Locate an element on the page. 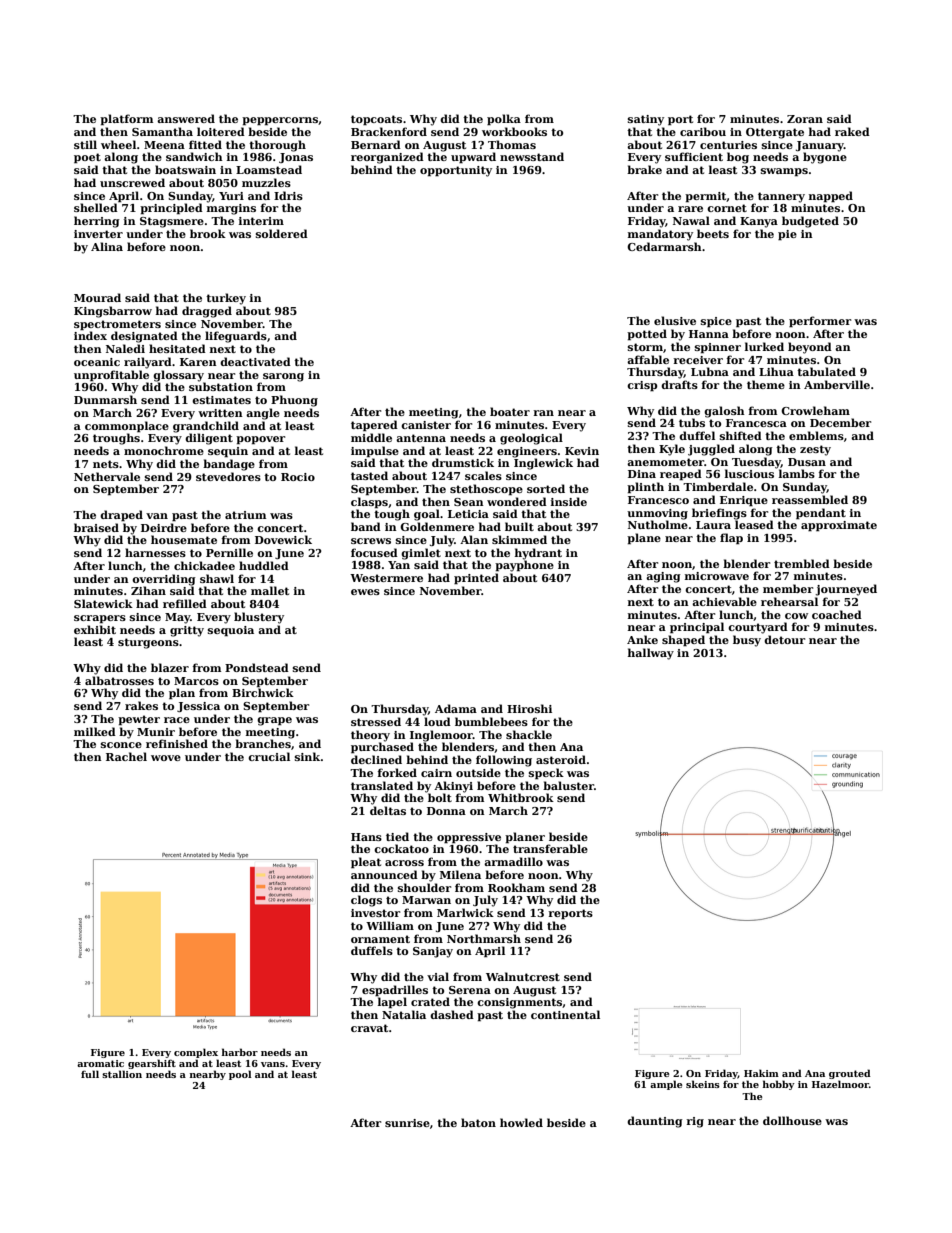  printed is located at coordinates (476, 579).
